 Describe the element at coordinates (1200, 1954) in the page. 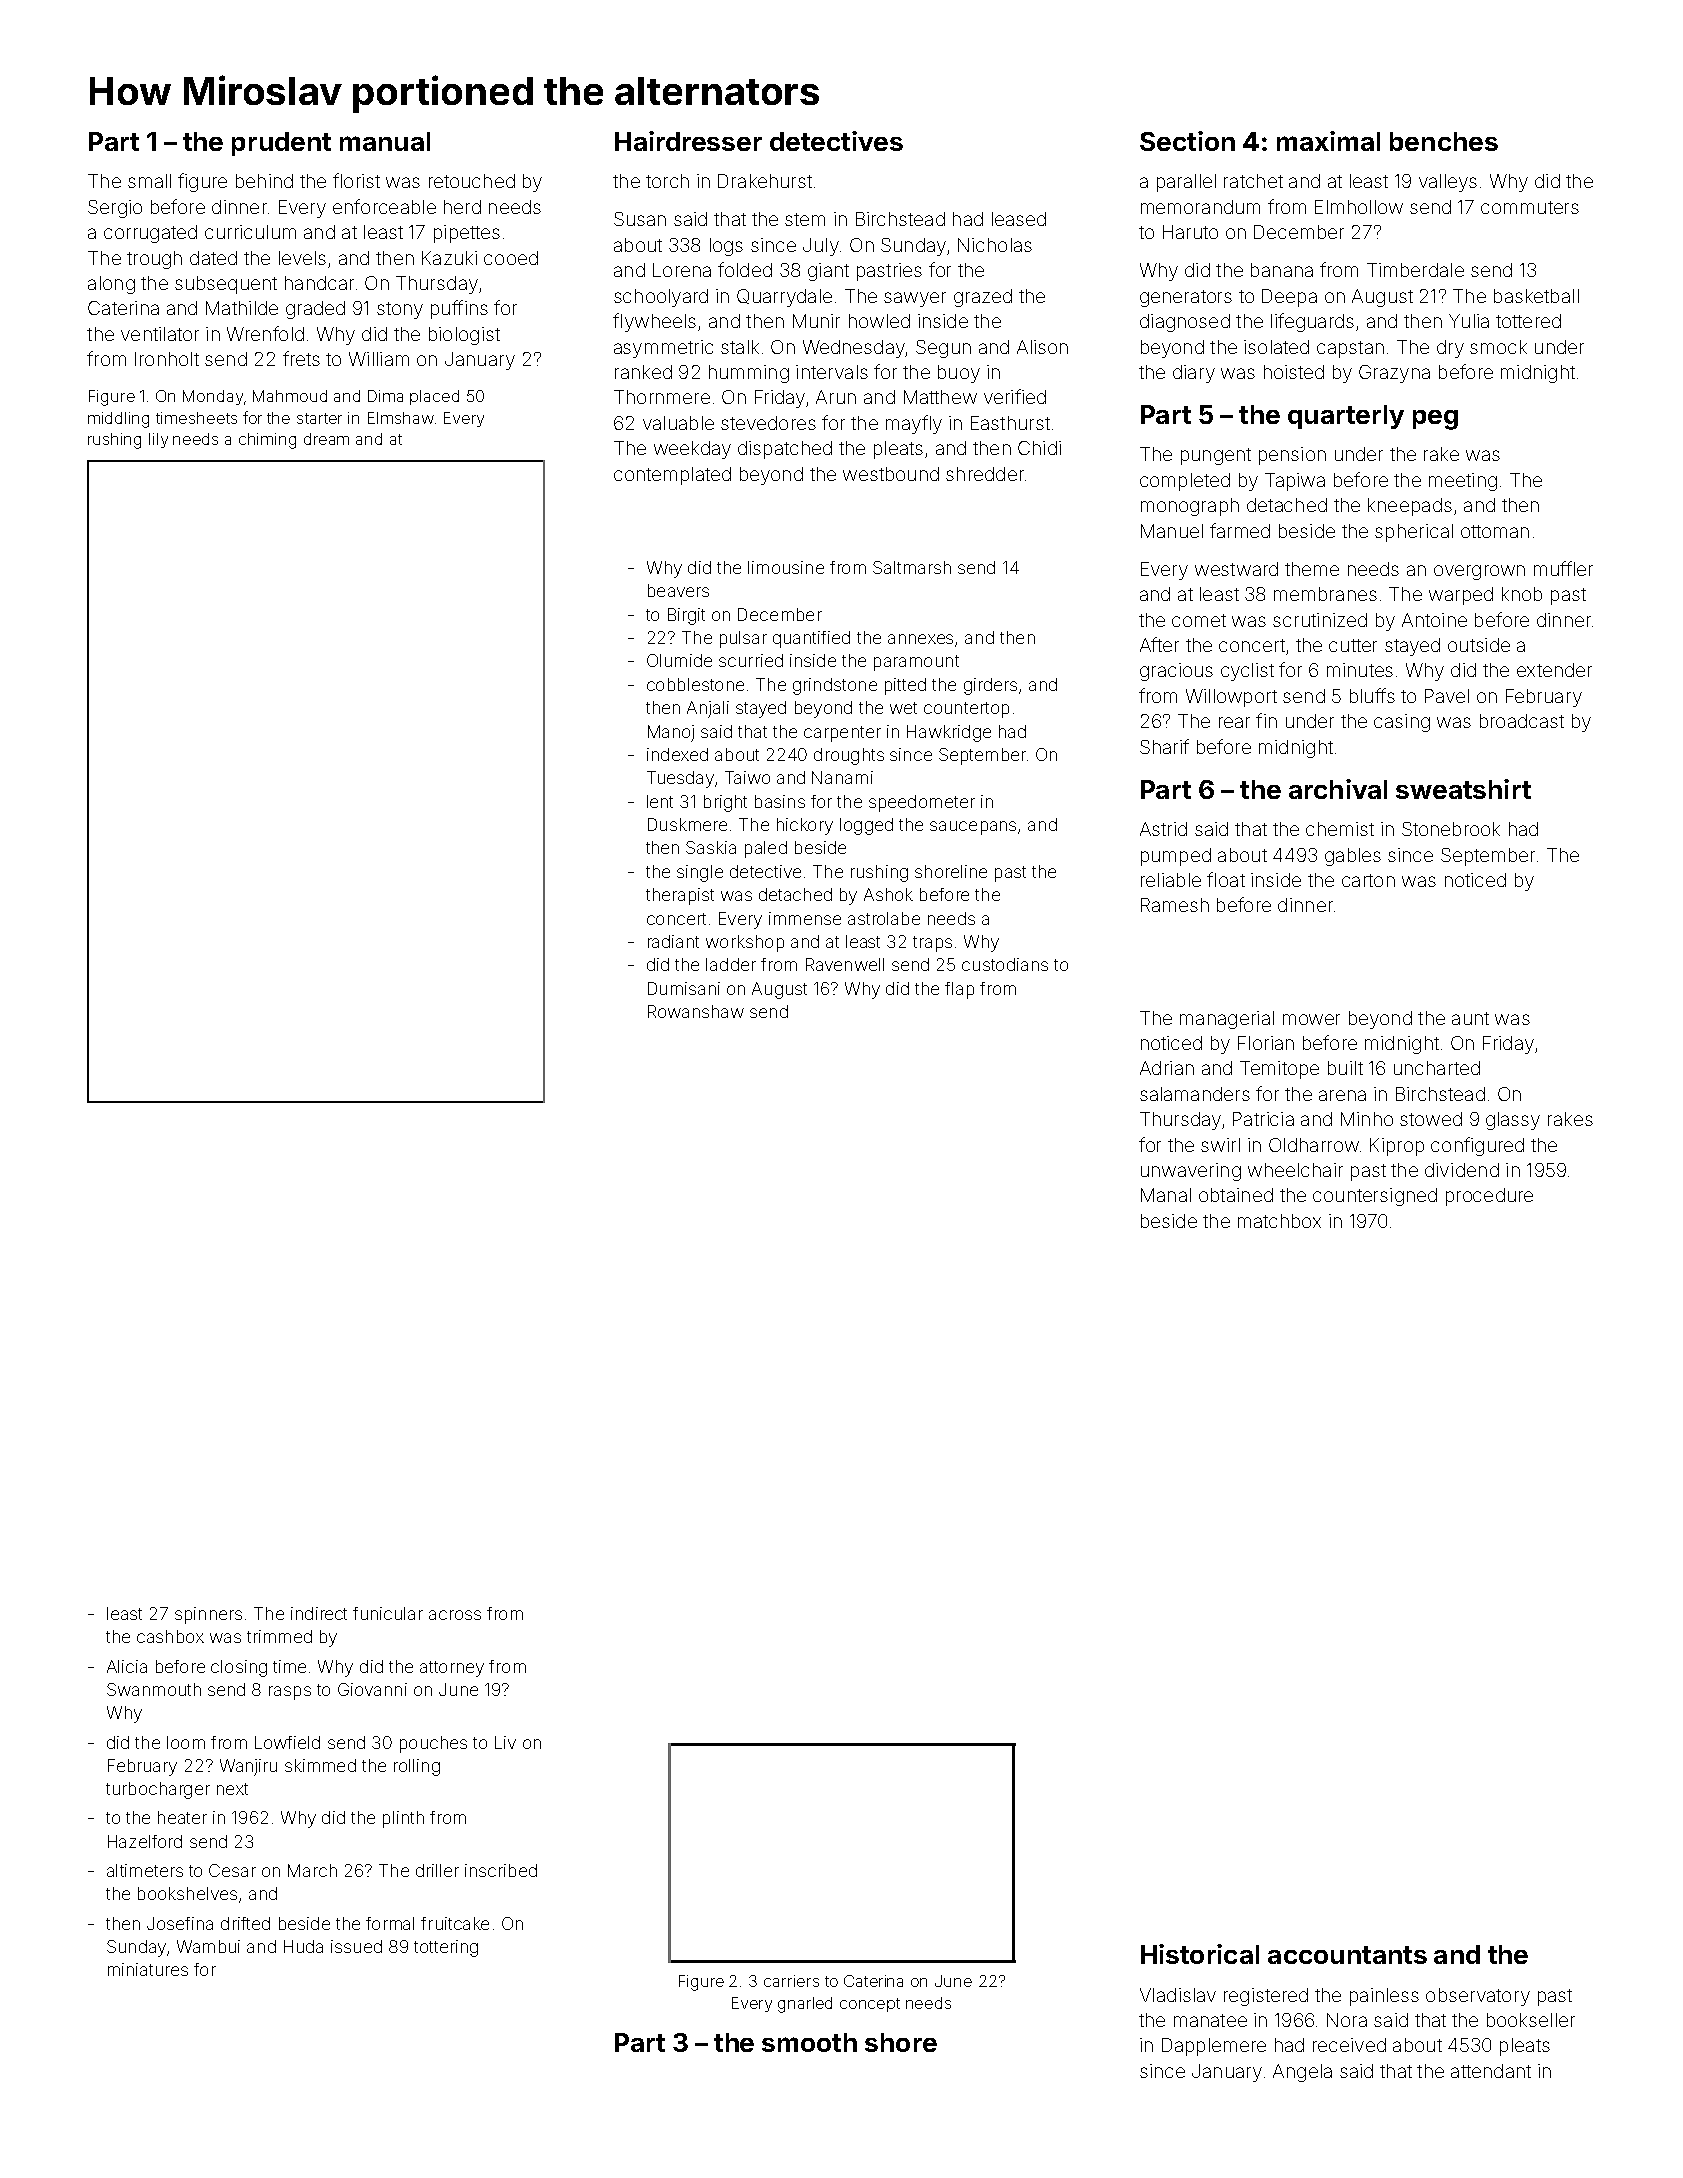

I see `Historical` at that location.
